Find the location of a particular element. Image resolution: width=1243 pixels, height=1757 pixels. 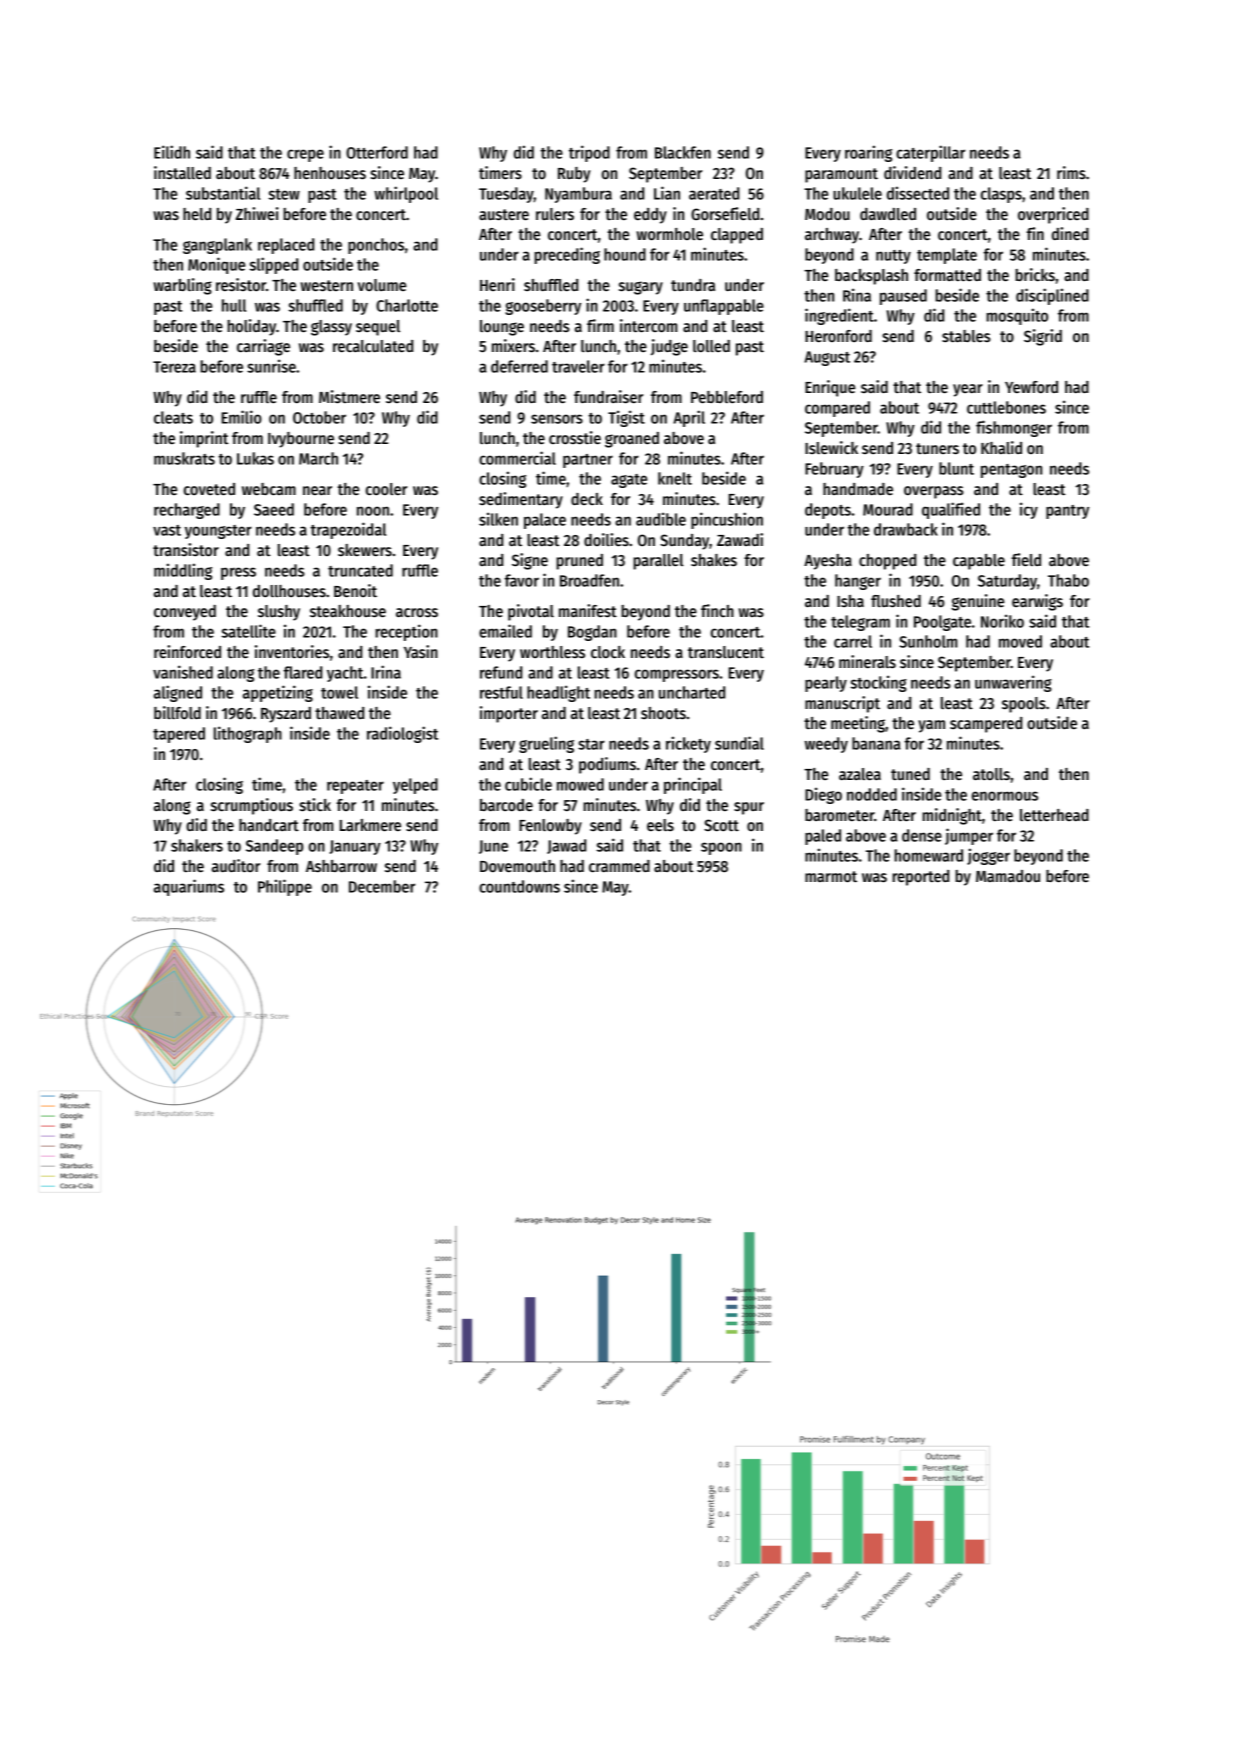

caterpillar is located at coordinates (930, 153).
